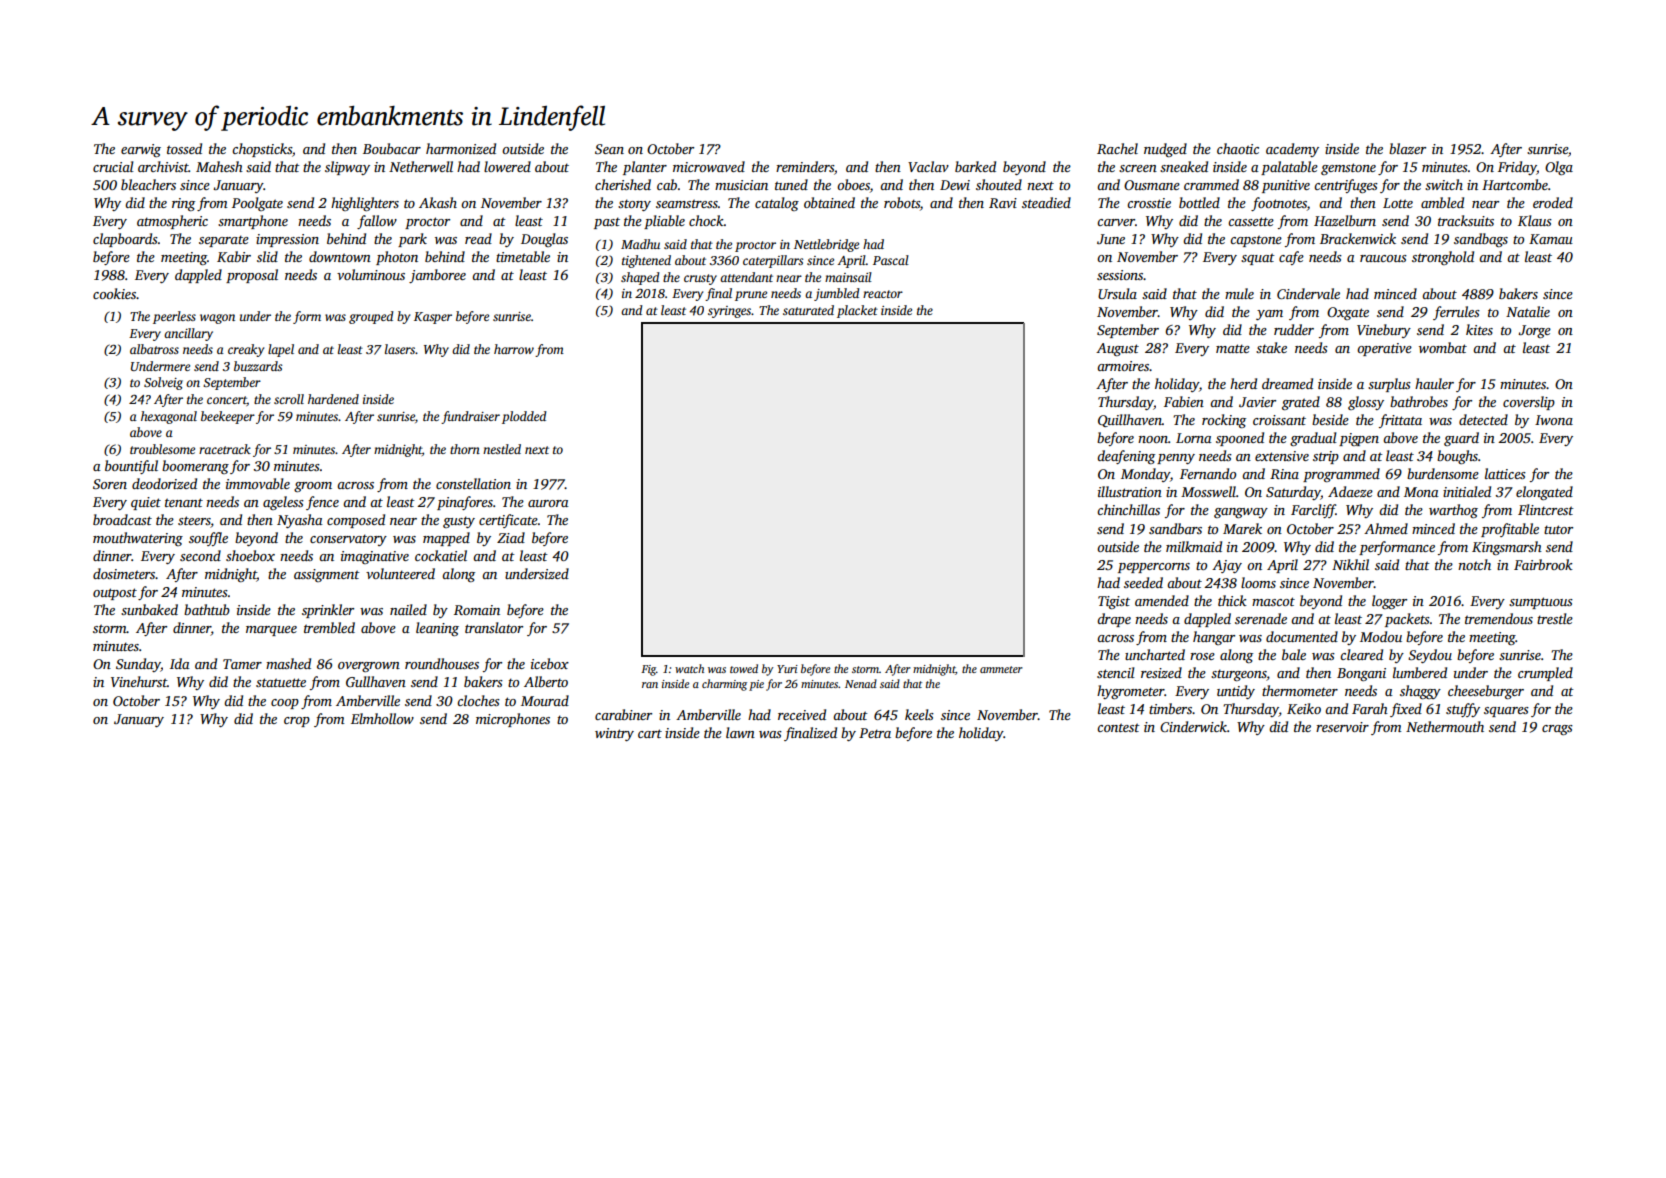 This document has height=1178, width=1666. What do you see at coordinates (242, 664) in the document?
I see `Tamer` at bounding box center [242, 664].
